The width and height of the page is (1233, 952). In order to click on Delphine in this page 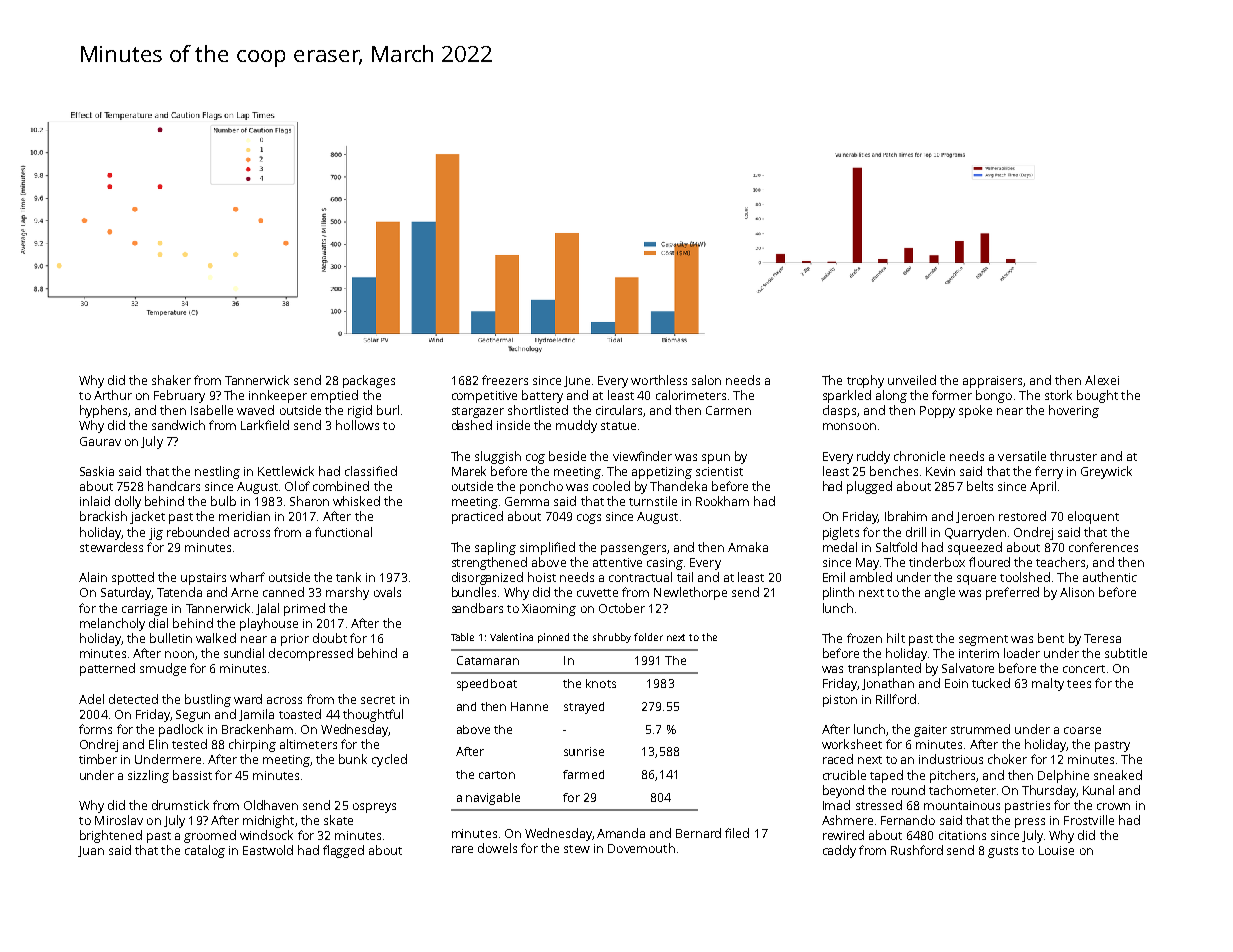, I will do `click(1063, 776)`.
